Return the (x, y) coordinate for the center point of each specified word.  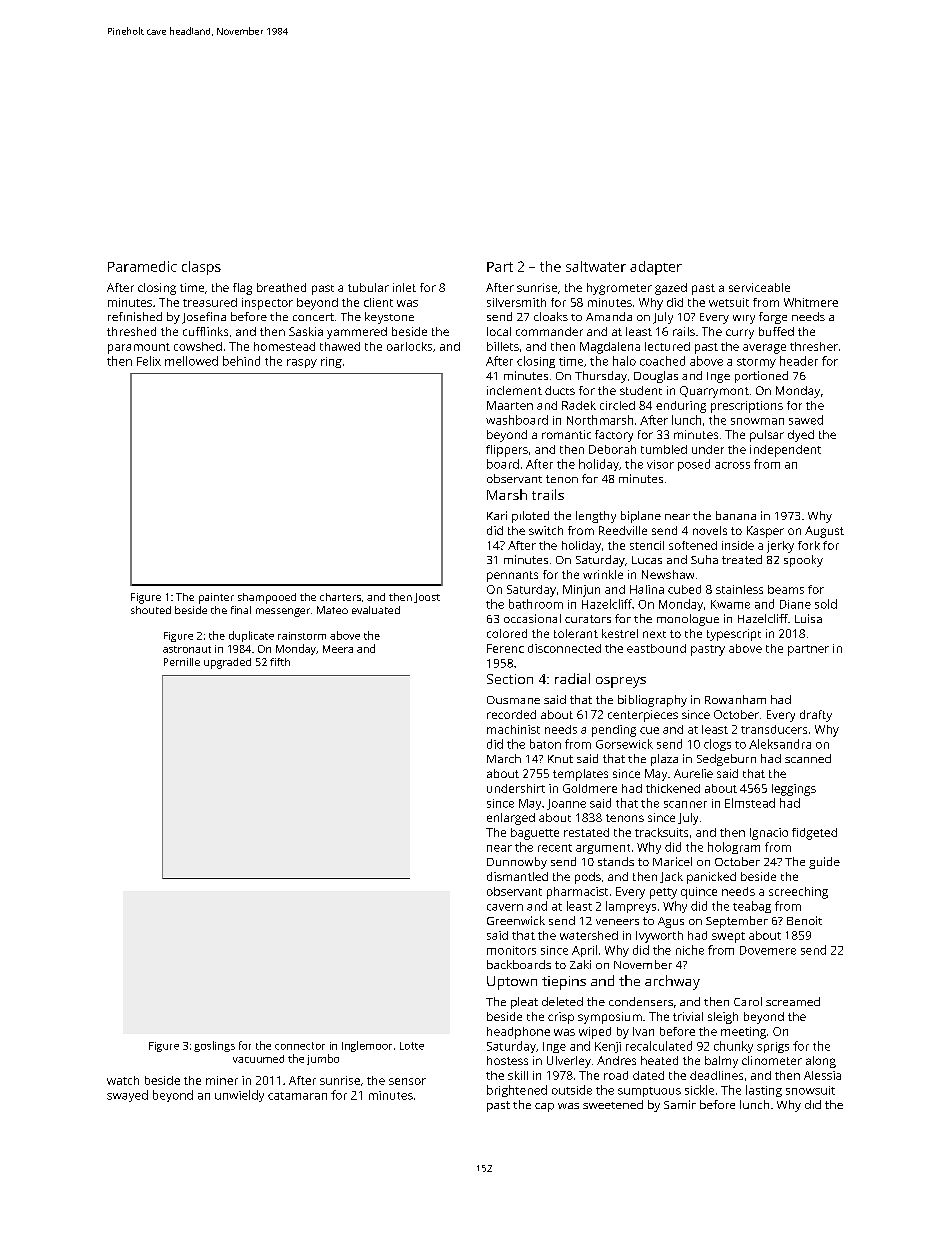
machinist (513, 729)
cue (649, 730)
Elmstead (750, 803)
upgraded (227, 663)
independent (785, 451)
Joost (427, 598)
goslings (214, 1046)
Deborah (612, 449)
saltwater (596, 266)
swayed (127, 1096)
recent (555, 848)
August (824, 532)
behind (241, 361)
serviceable (759, 287)
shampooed (267, 598)
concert (313, 317)
